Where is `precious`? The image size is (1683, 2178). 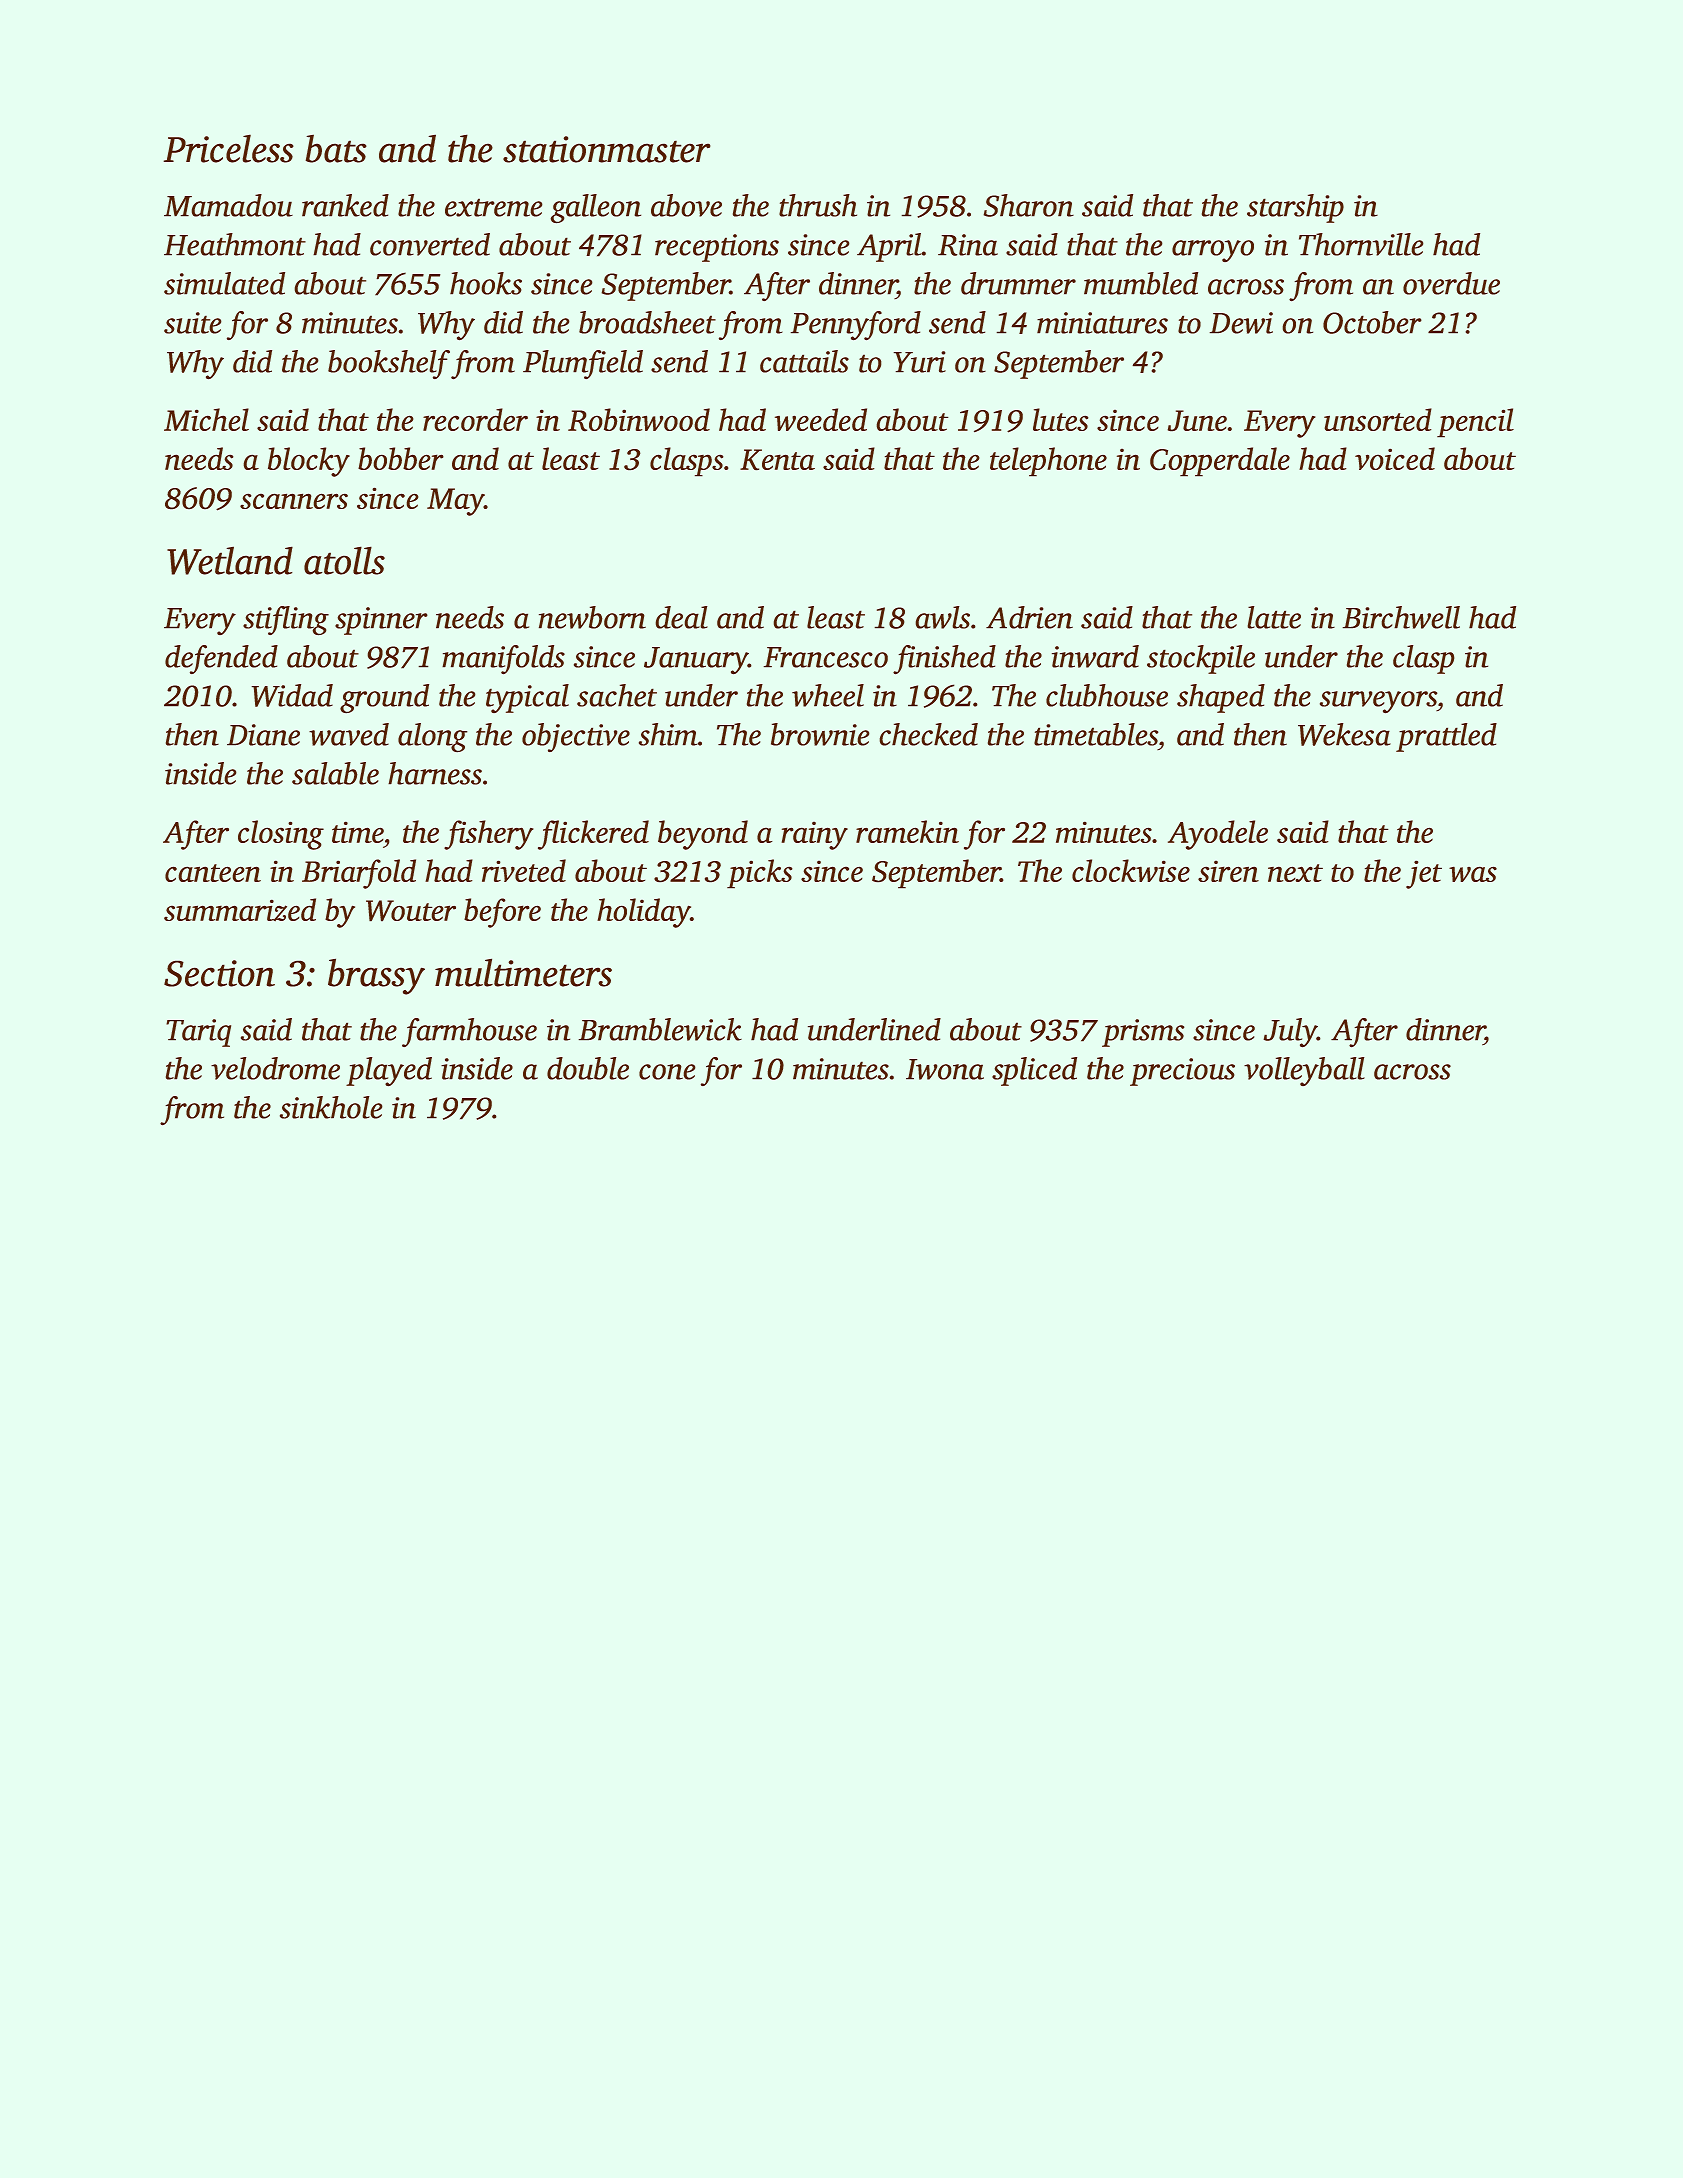 precious is located at coordinates (1182, 1072).
